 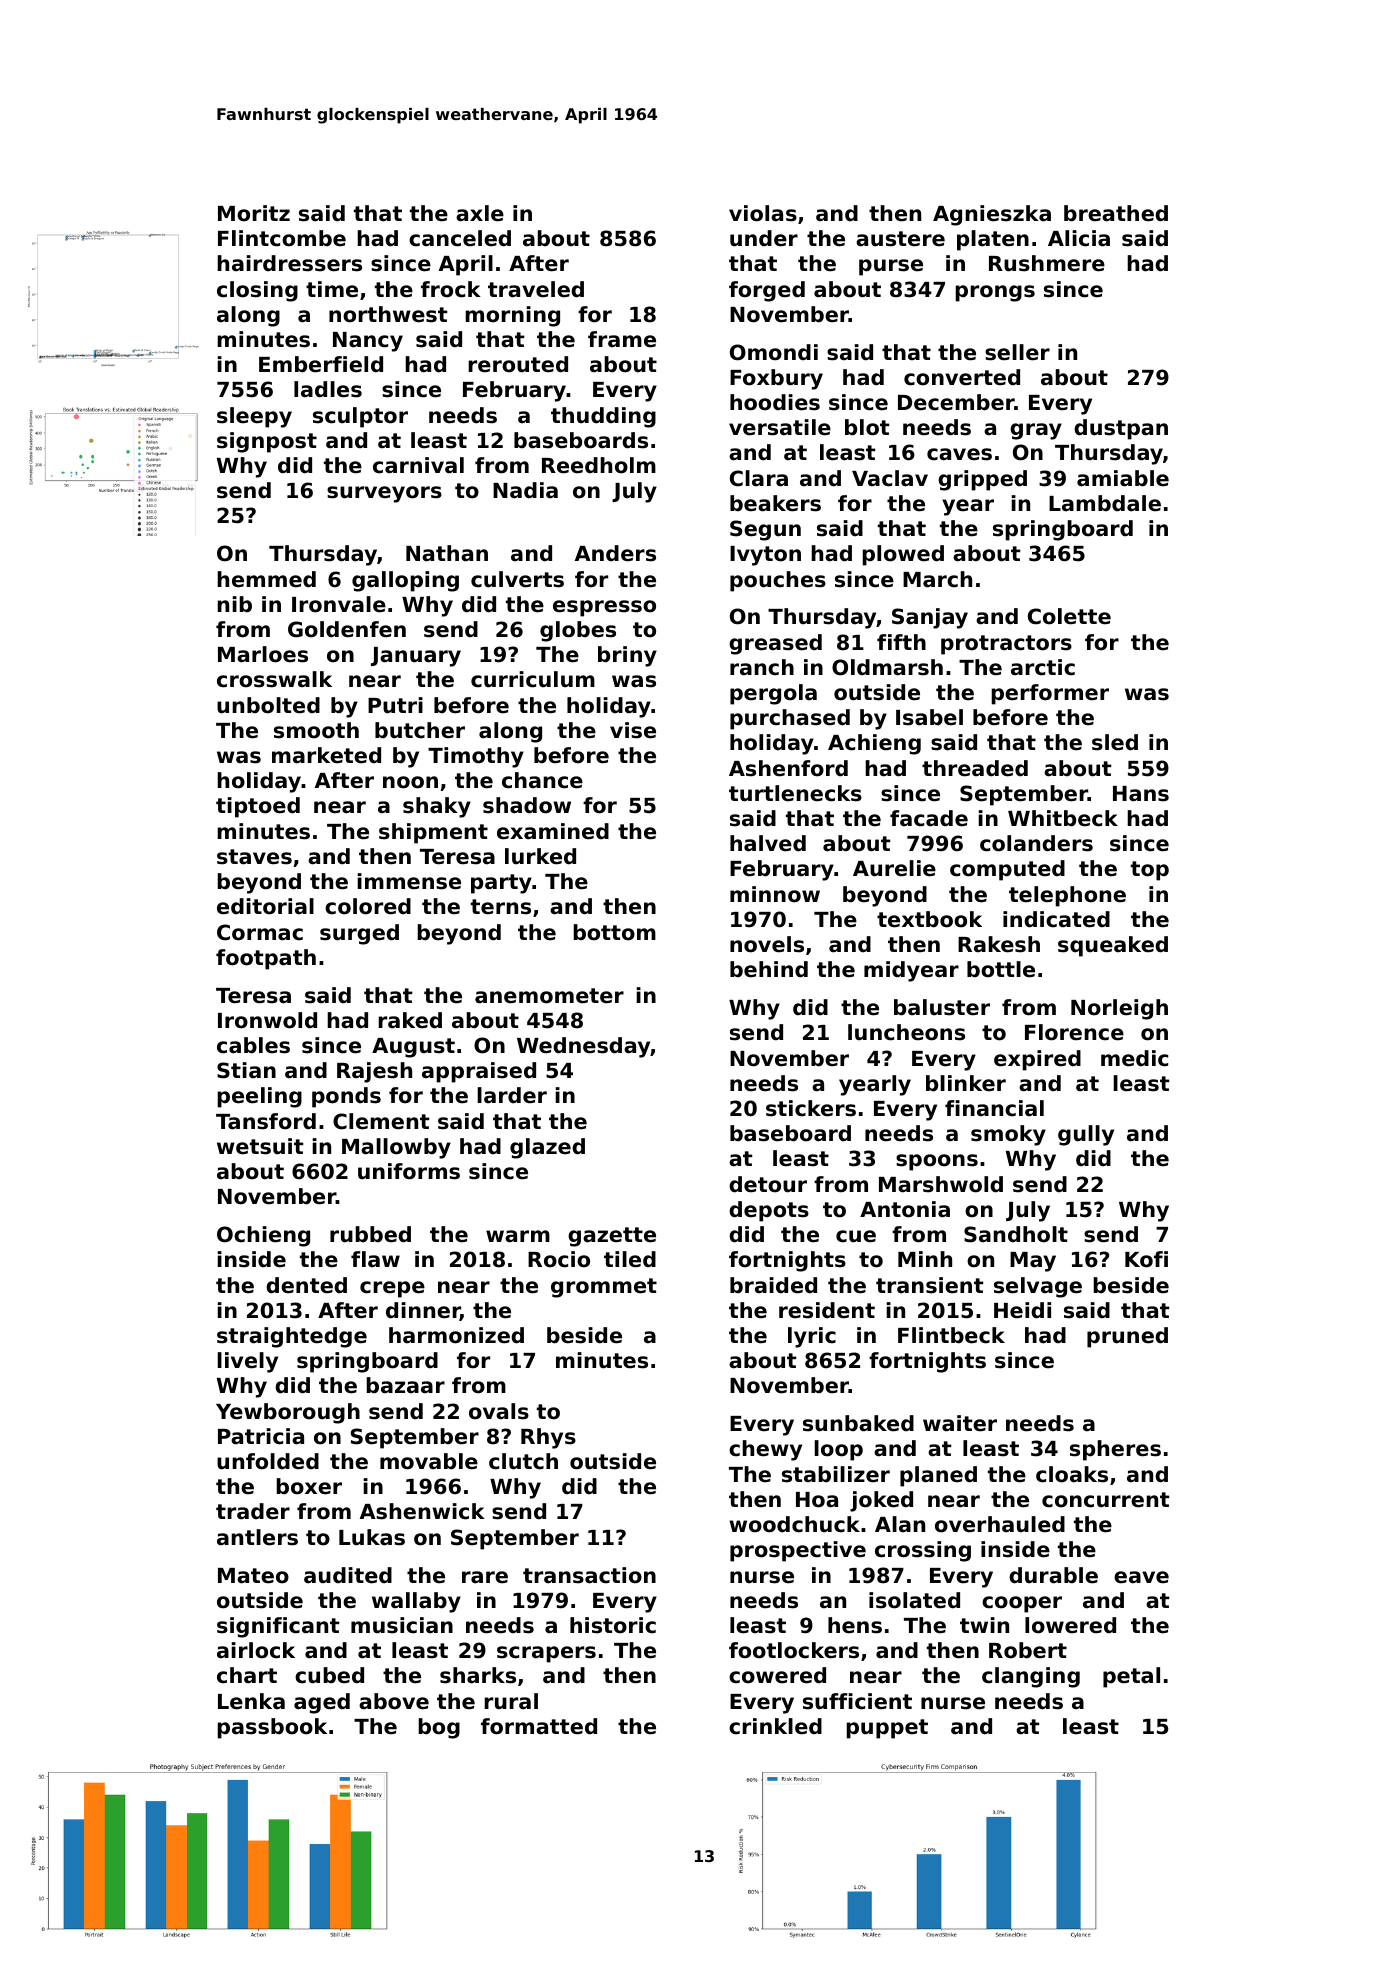 What do you see at coordinates (1037, 1060) in the page?
I see `expired` at bounding box center [1037, 1060].
